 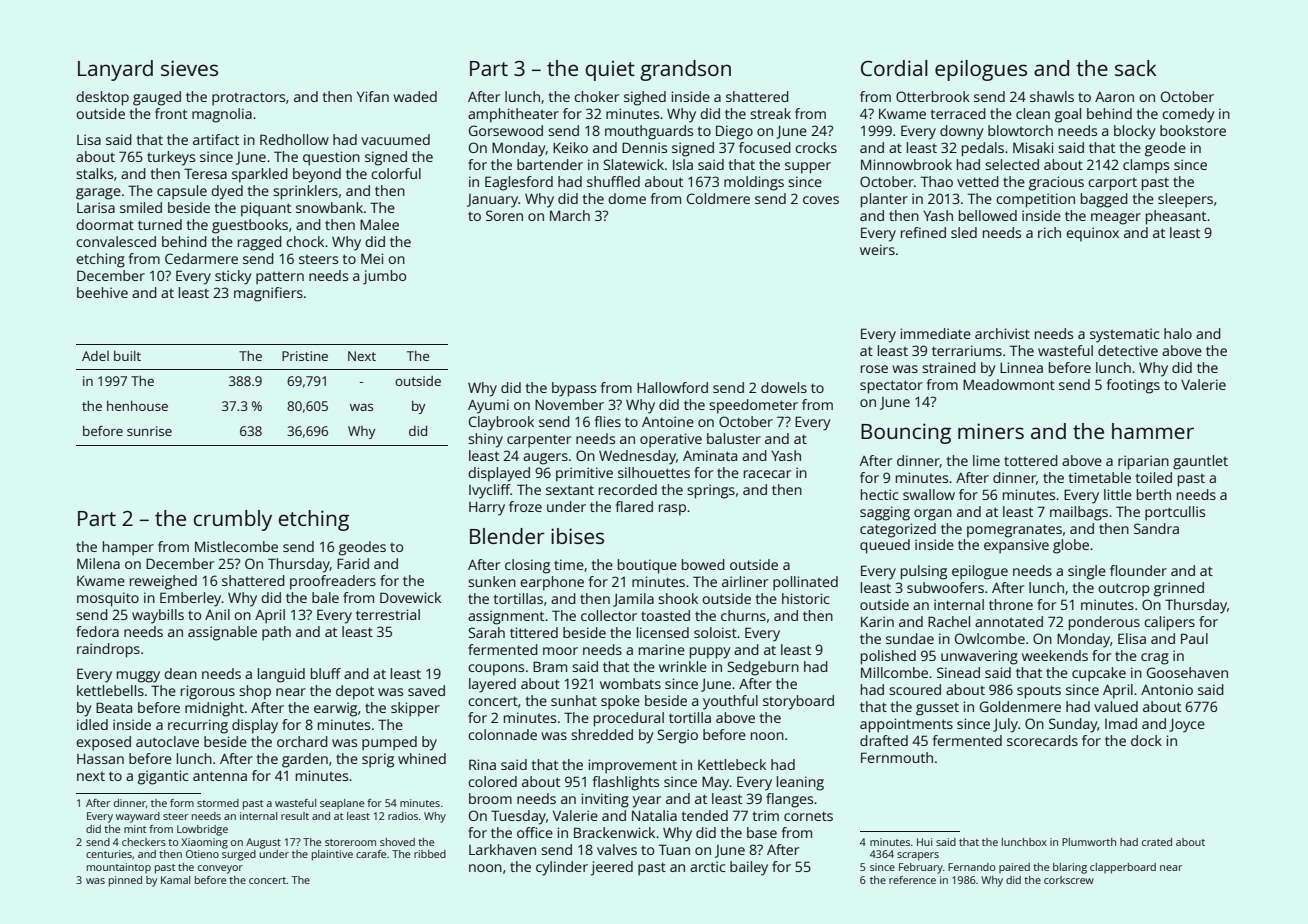 I want to click on choker, so click(x=596, y=96).
